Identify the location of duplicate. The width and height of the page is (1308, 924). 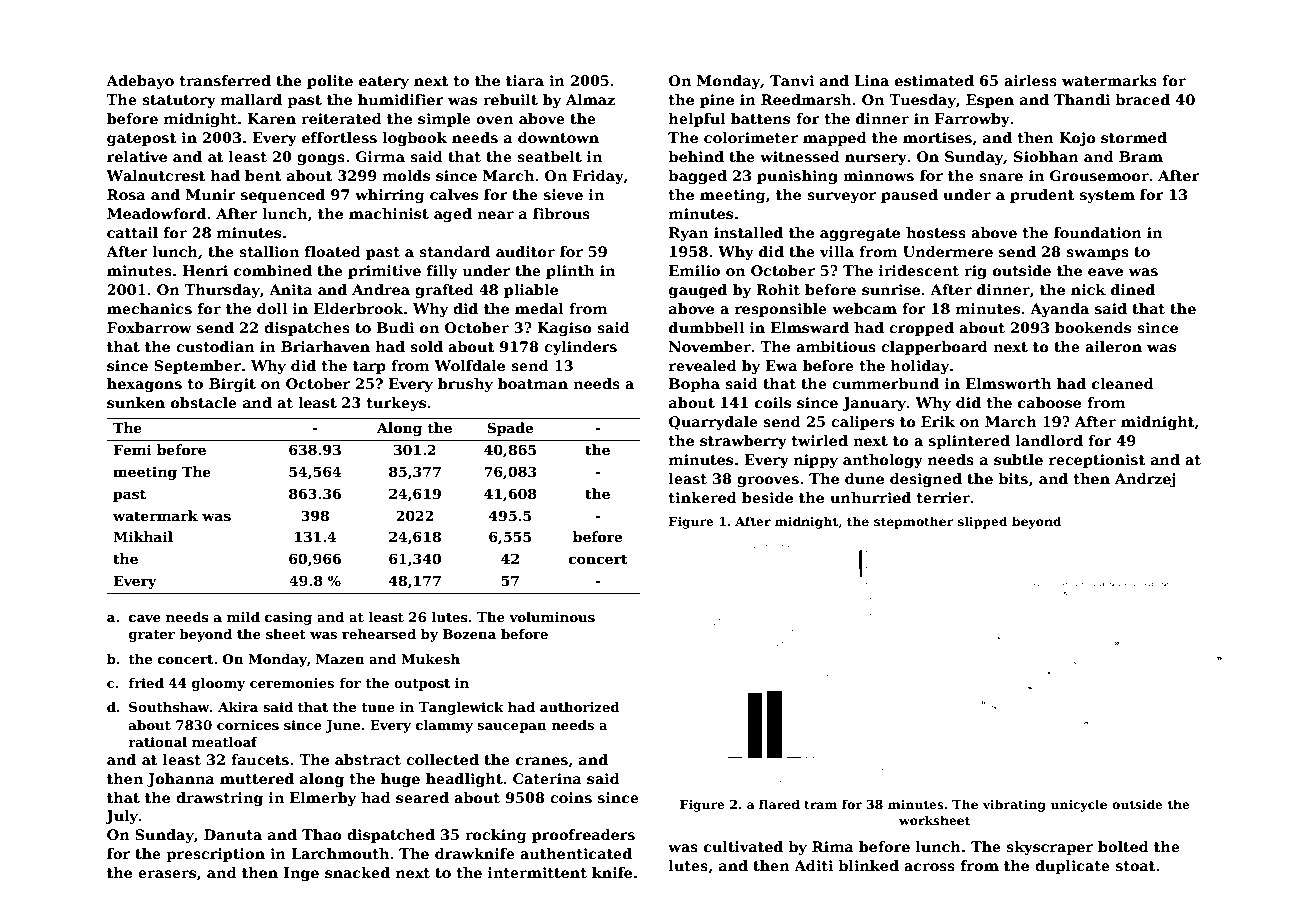
(1072, 867).
